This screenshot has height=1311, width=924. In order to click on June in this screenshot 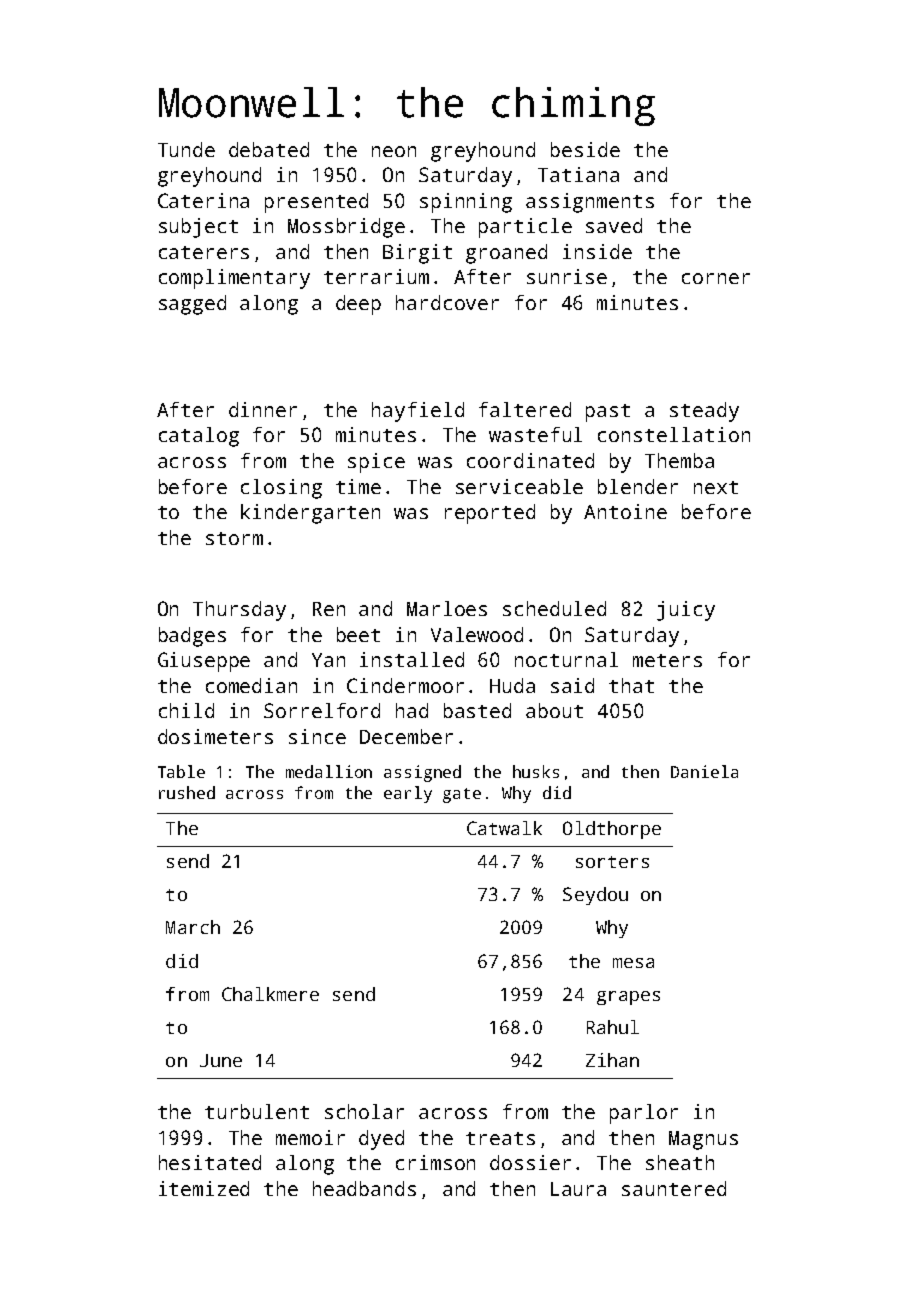, I will do `click(221, 1060)`.
